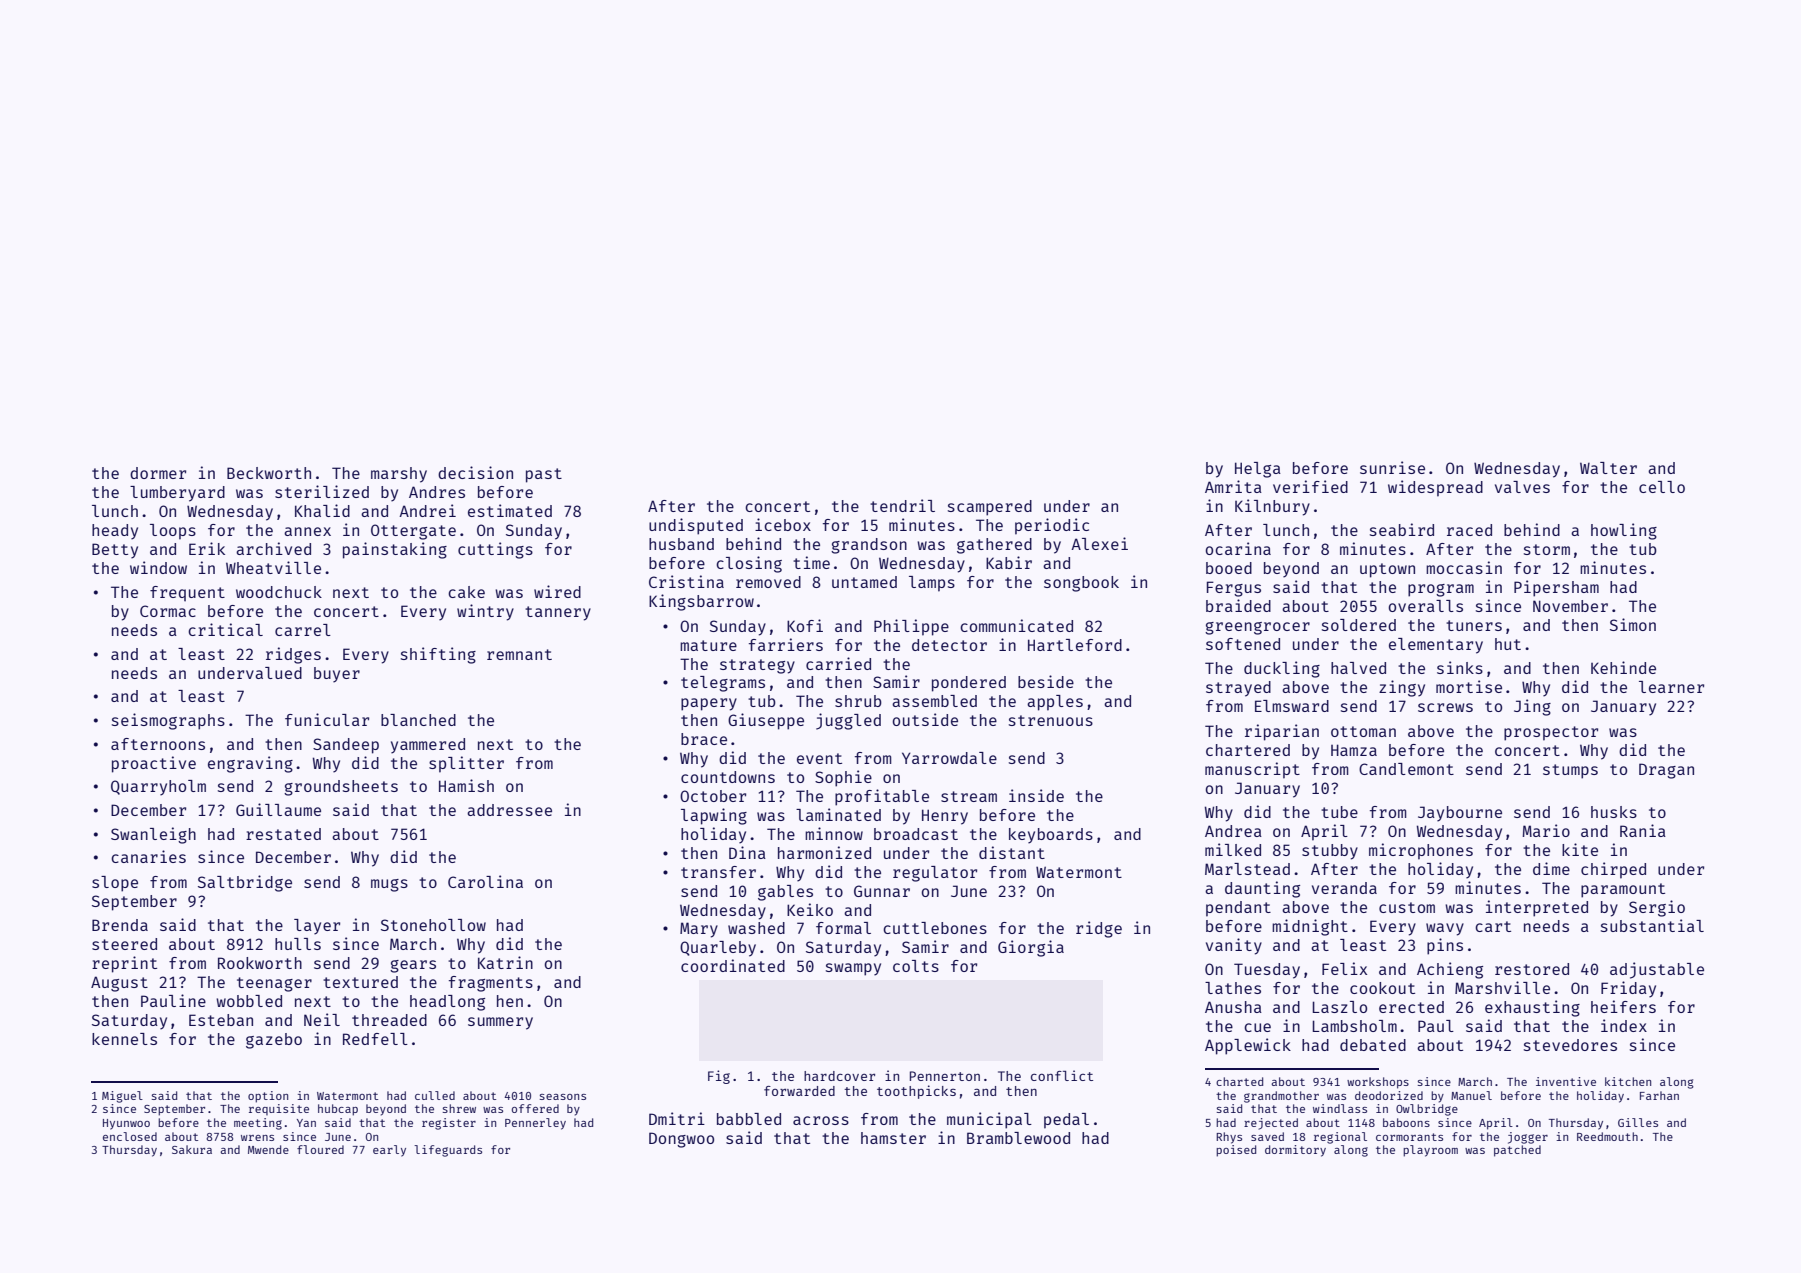  I want to click on detector, so click(949, 645).
